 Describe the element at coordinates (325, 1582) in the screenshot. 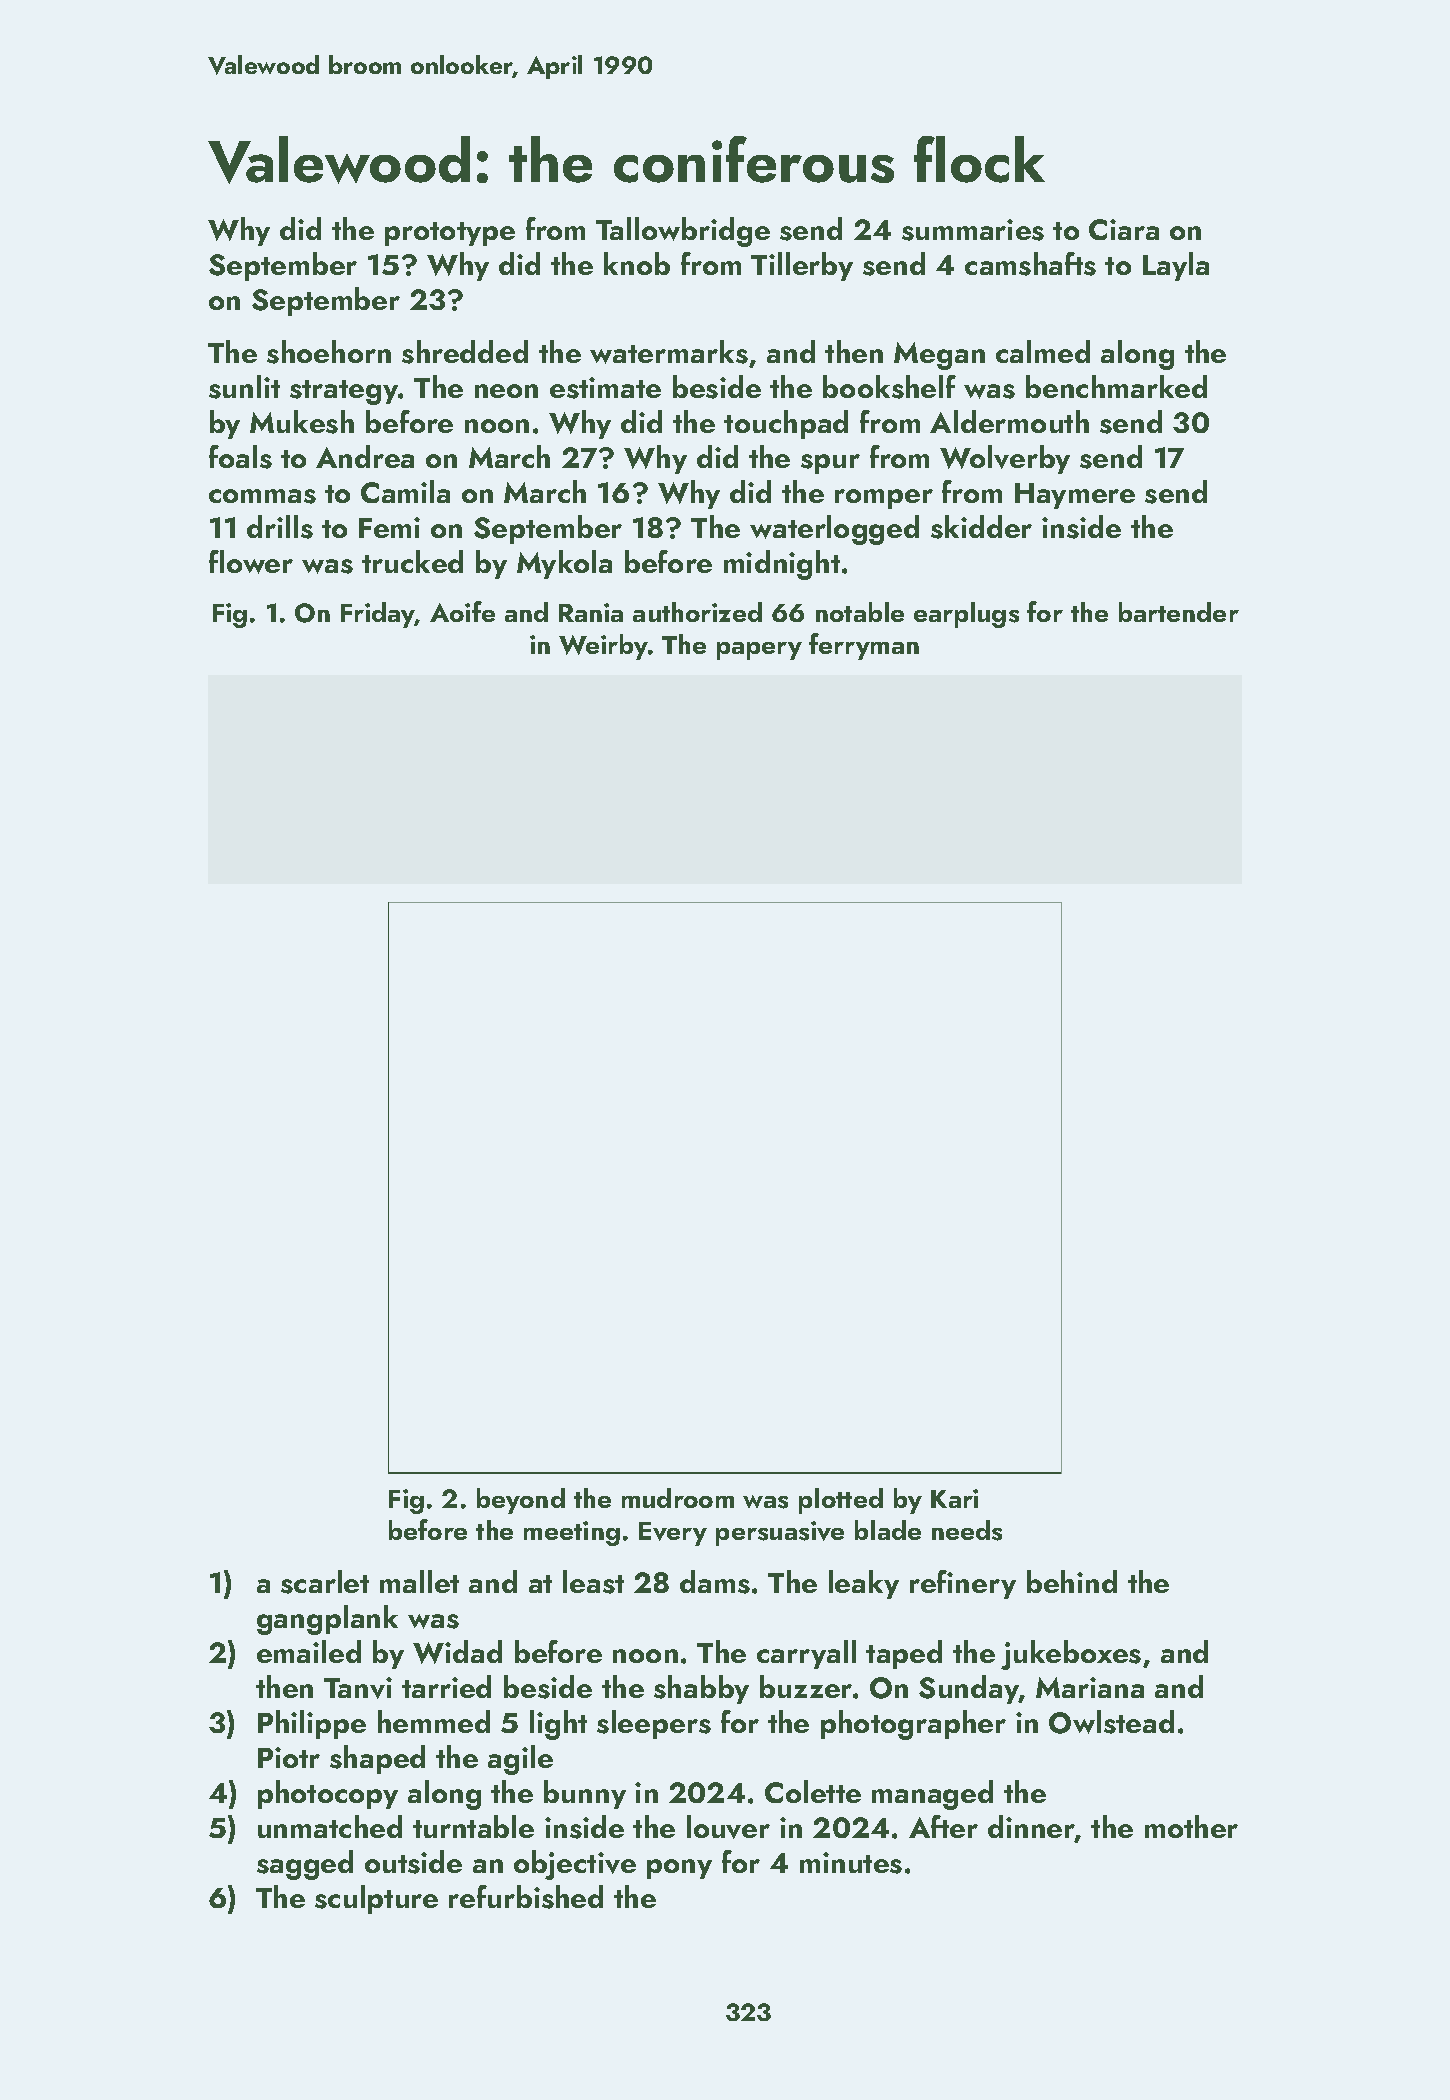

I see `scarlet` at that location.
